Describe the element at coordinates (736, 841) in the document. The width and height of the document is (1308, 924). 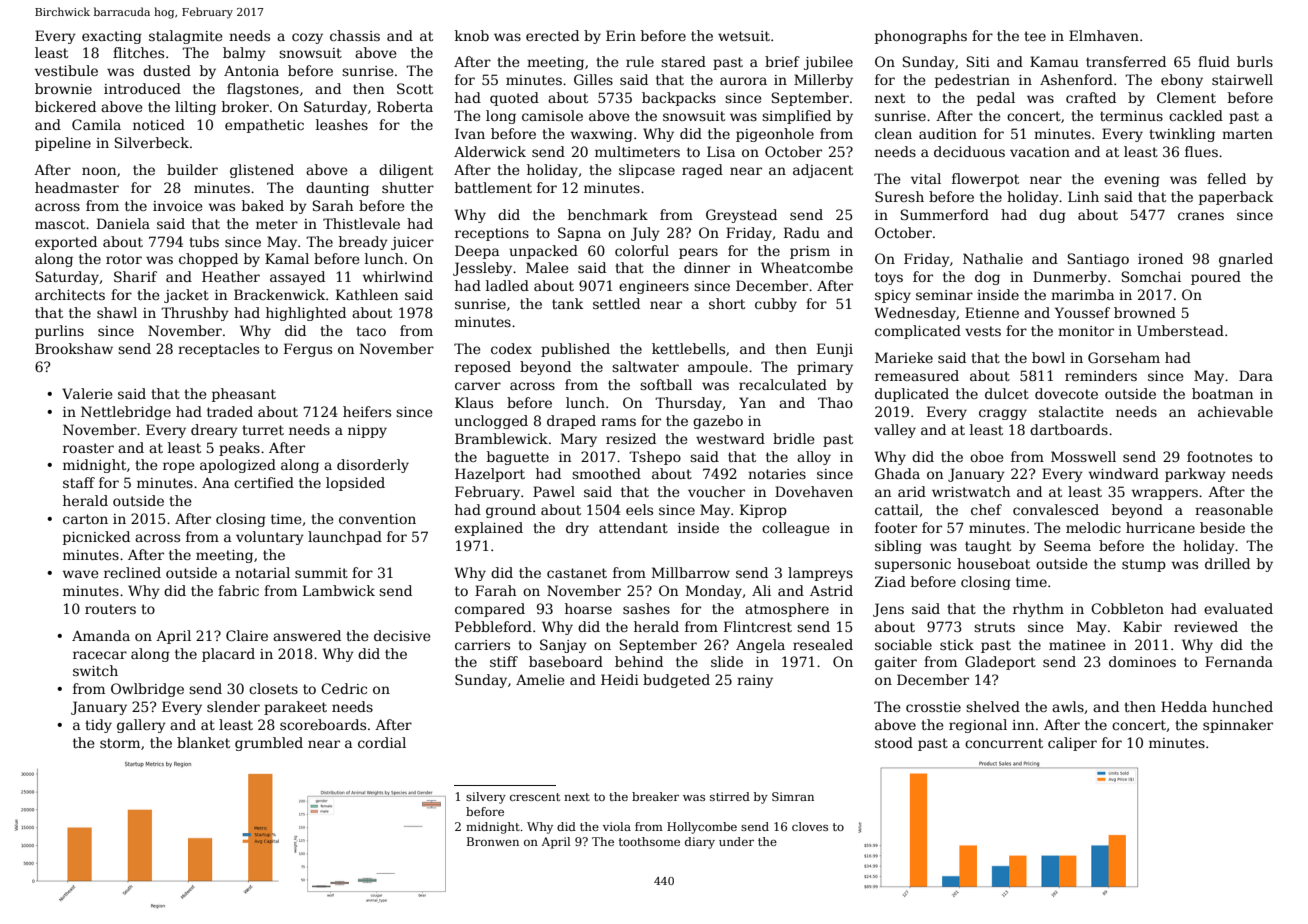
I see `under` at that location.
